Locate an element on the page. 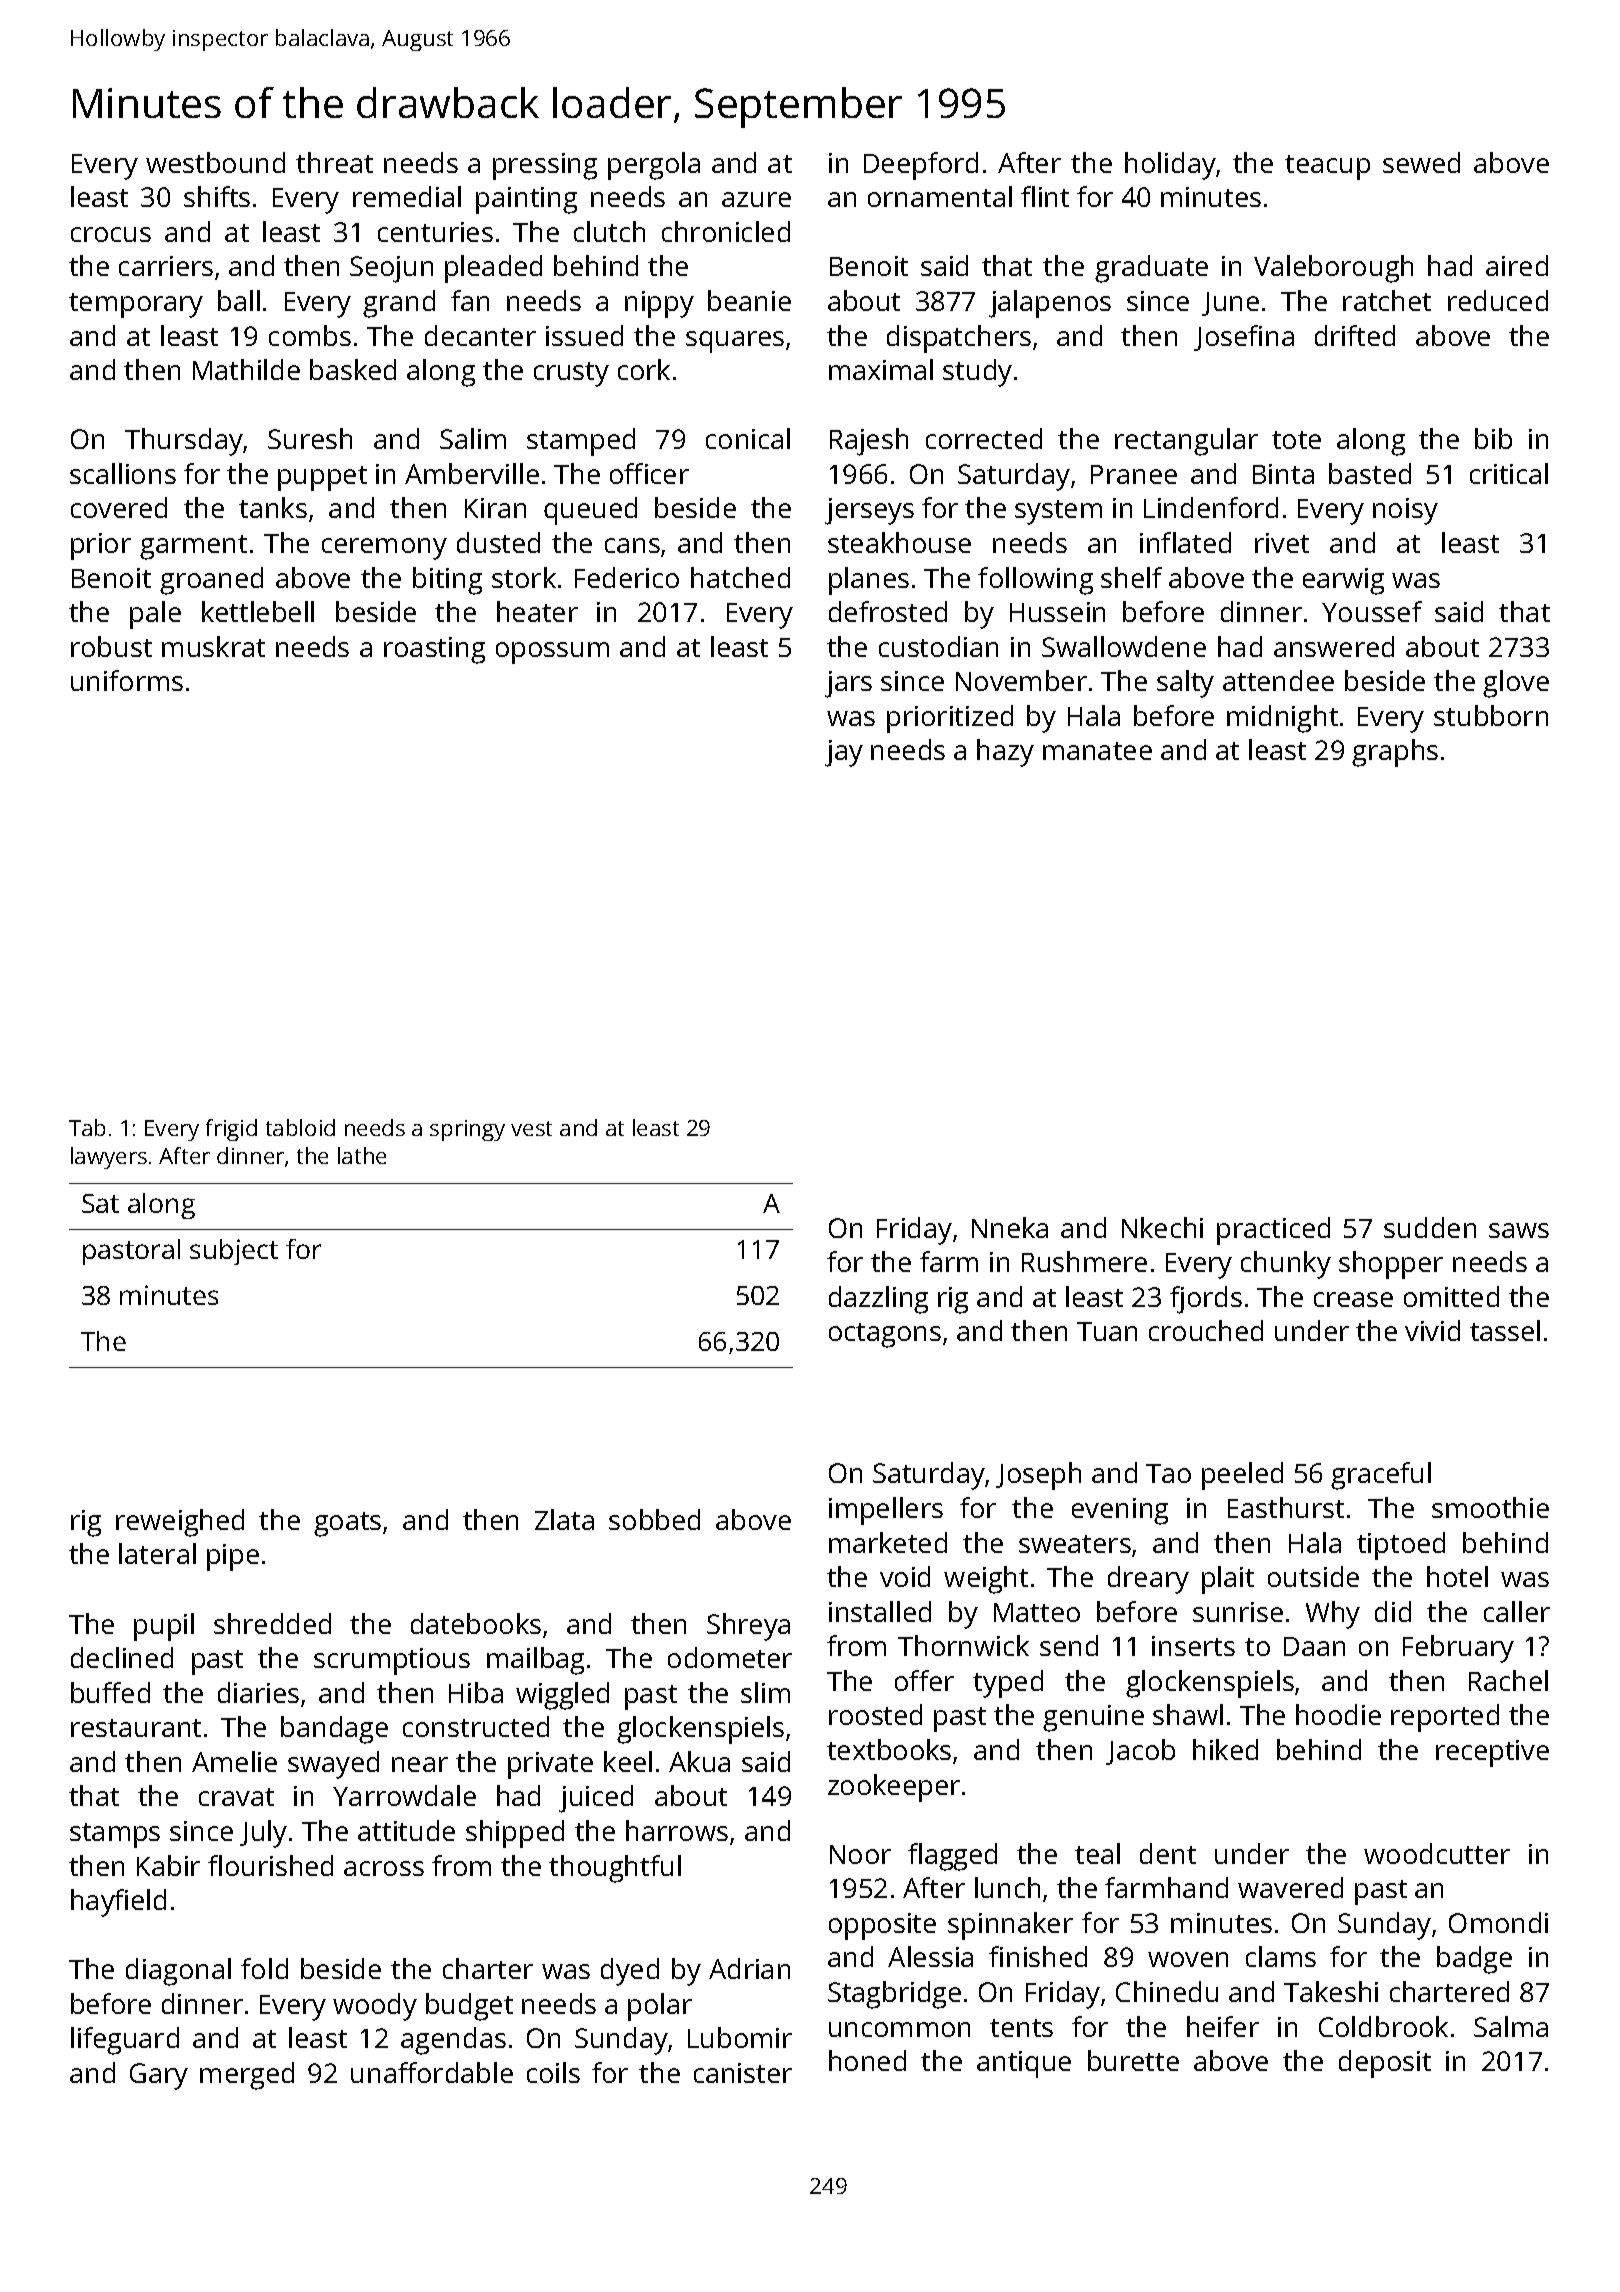 The height and width of the image is (2292, 1620). study is located at coordinates (977, 373).
